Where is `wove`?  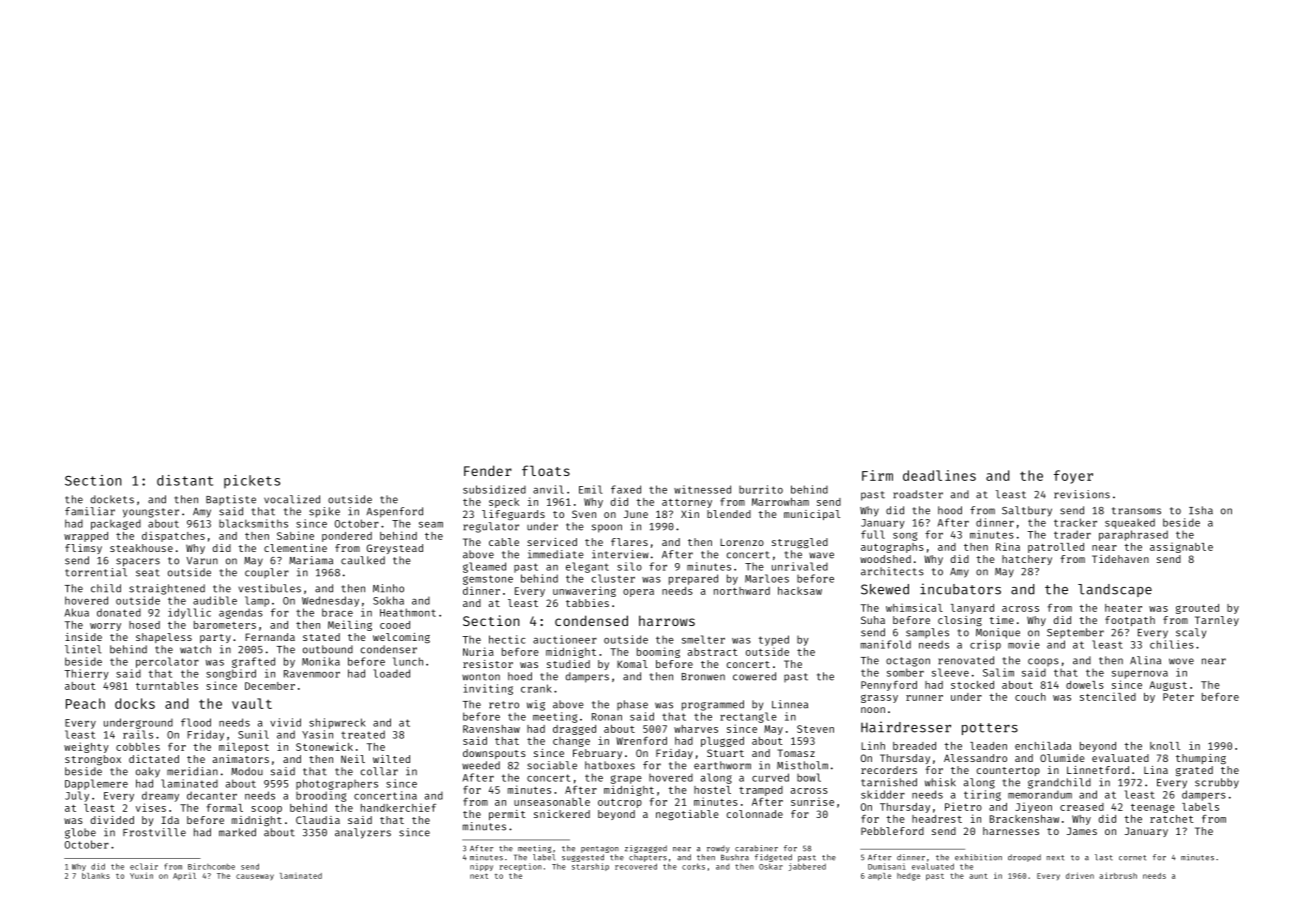 wove is located at coordinates (1181, 661).
